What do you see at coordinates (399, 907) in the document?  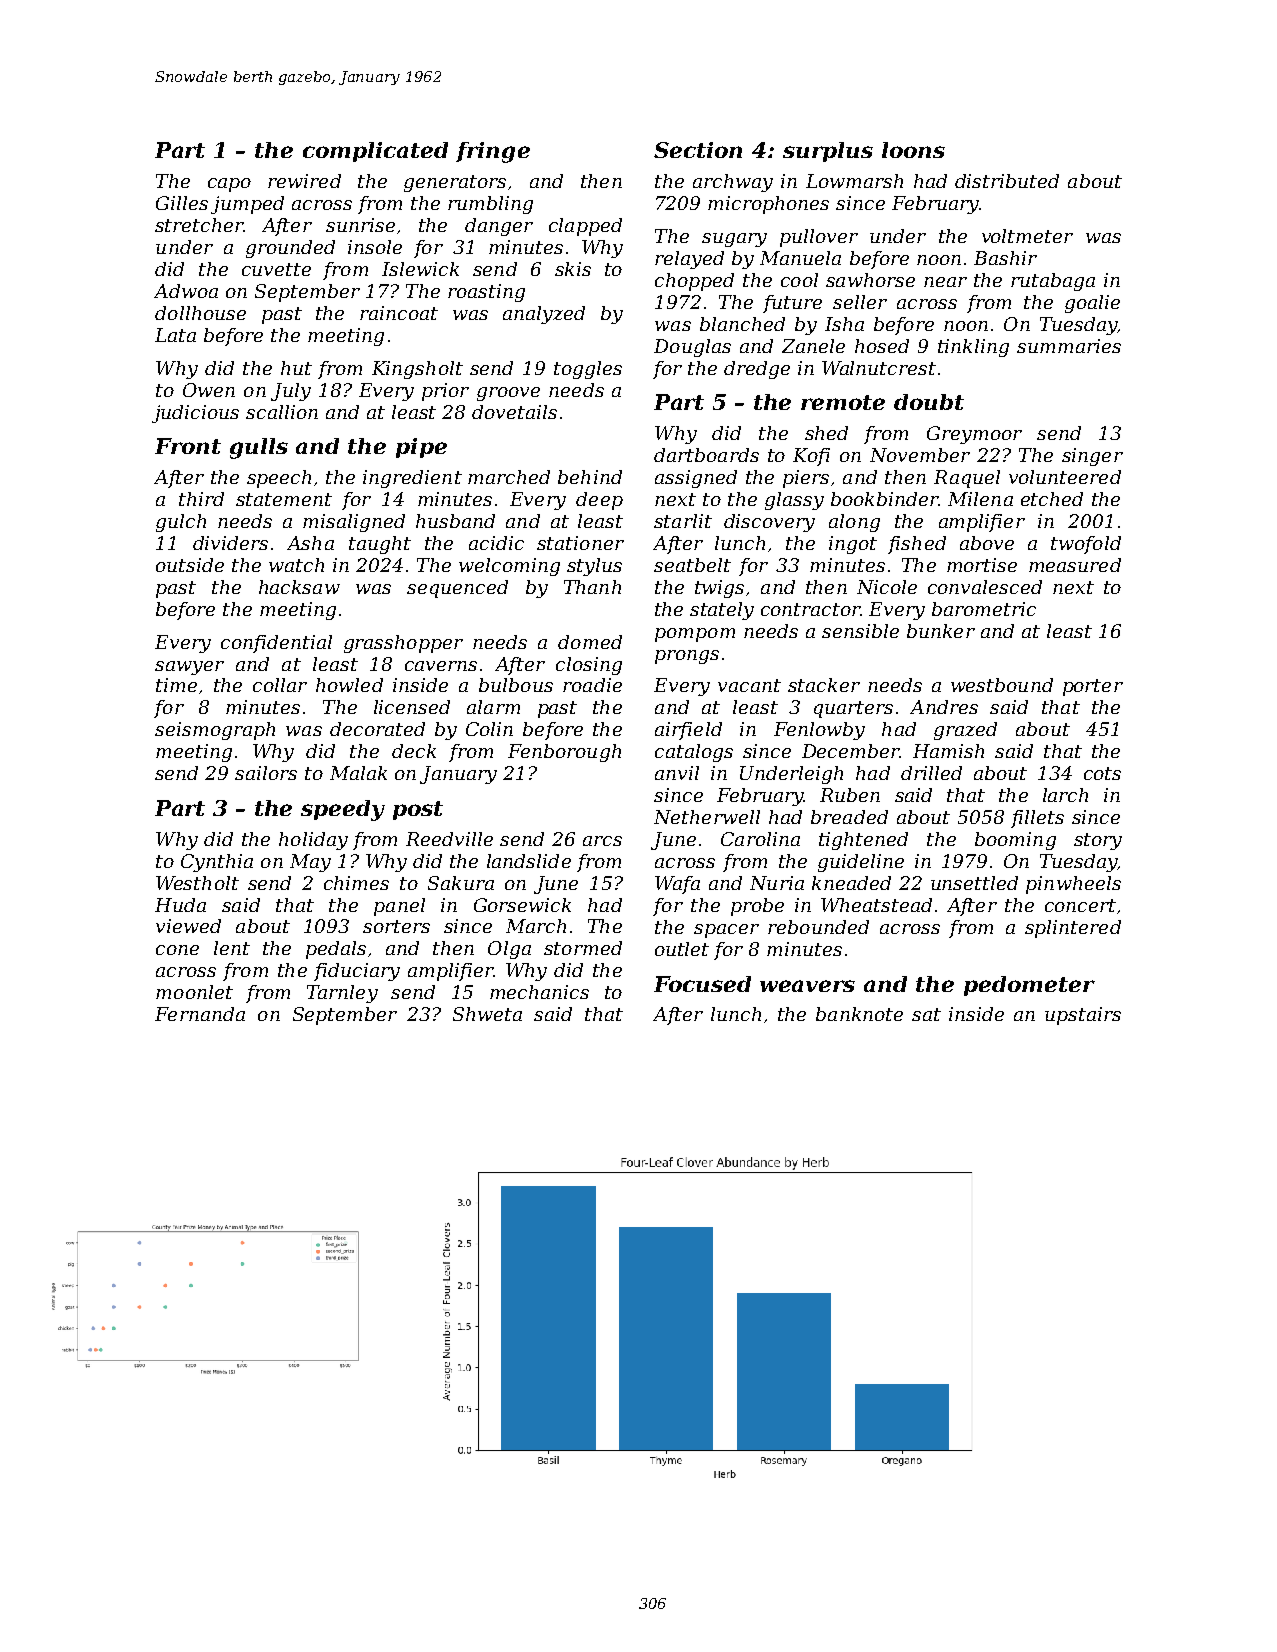 I see `panel` at bounding box center [399, 907].
